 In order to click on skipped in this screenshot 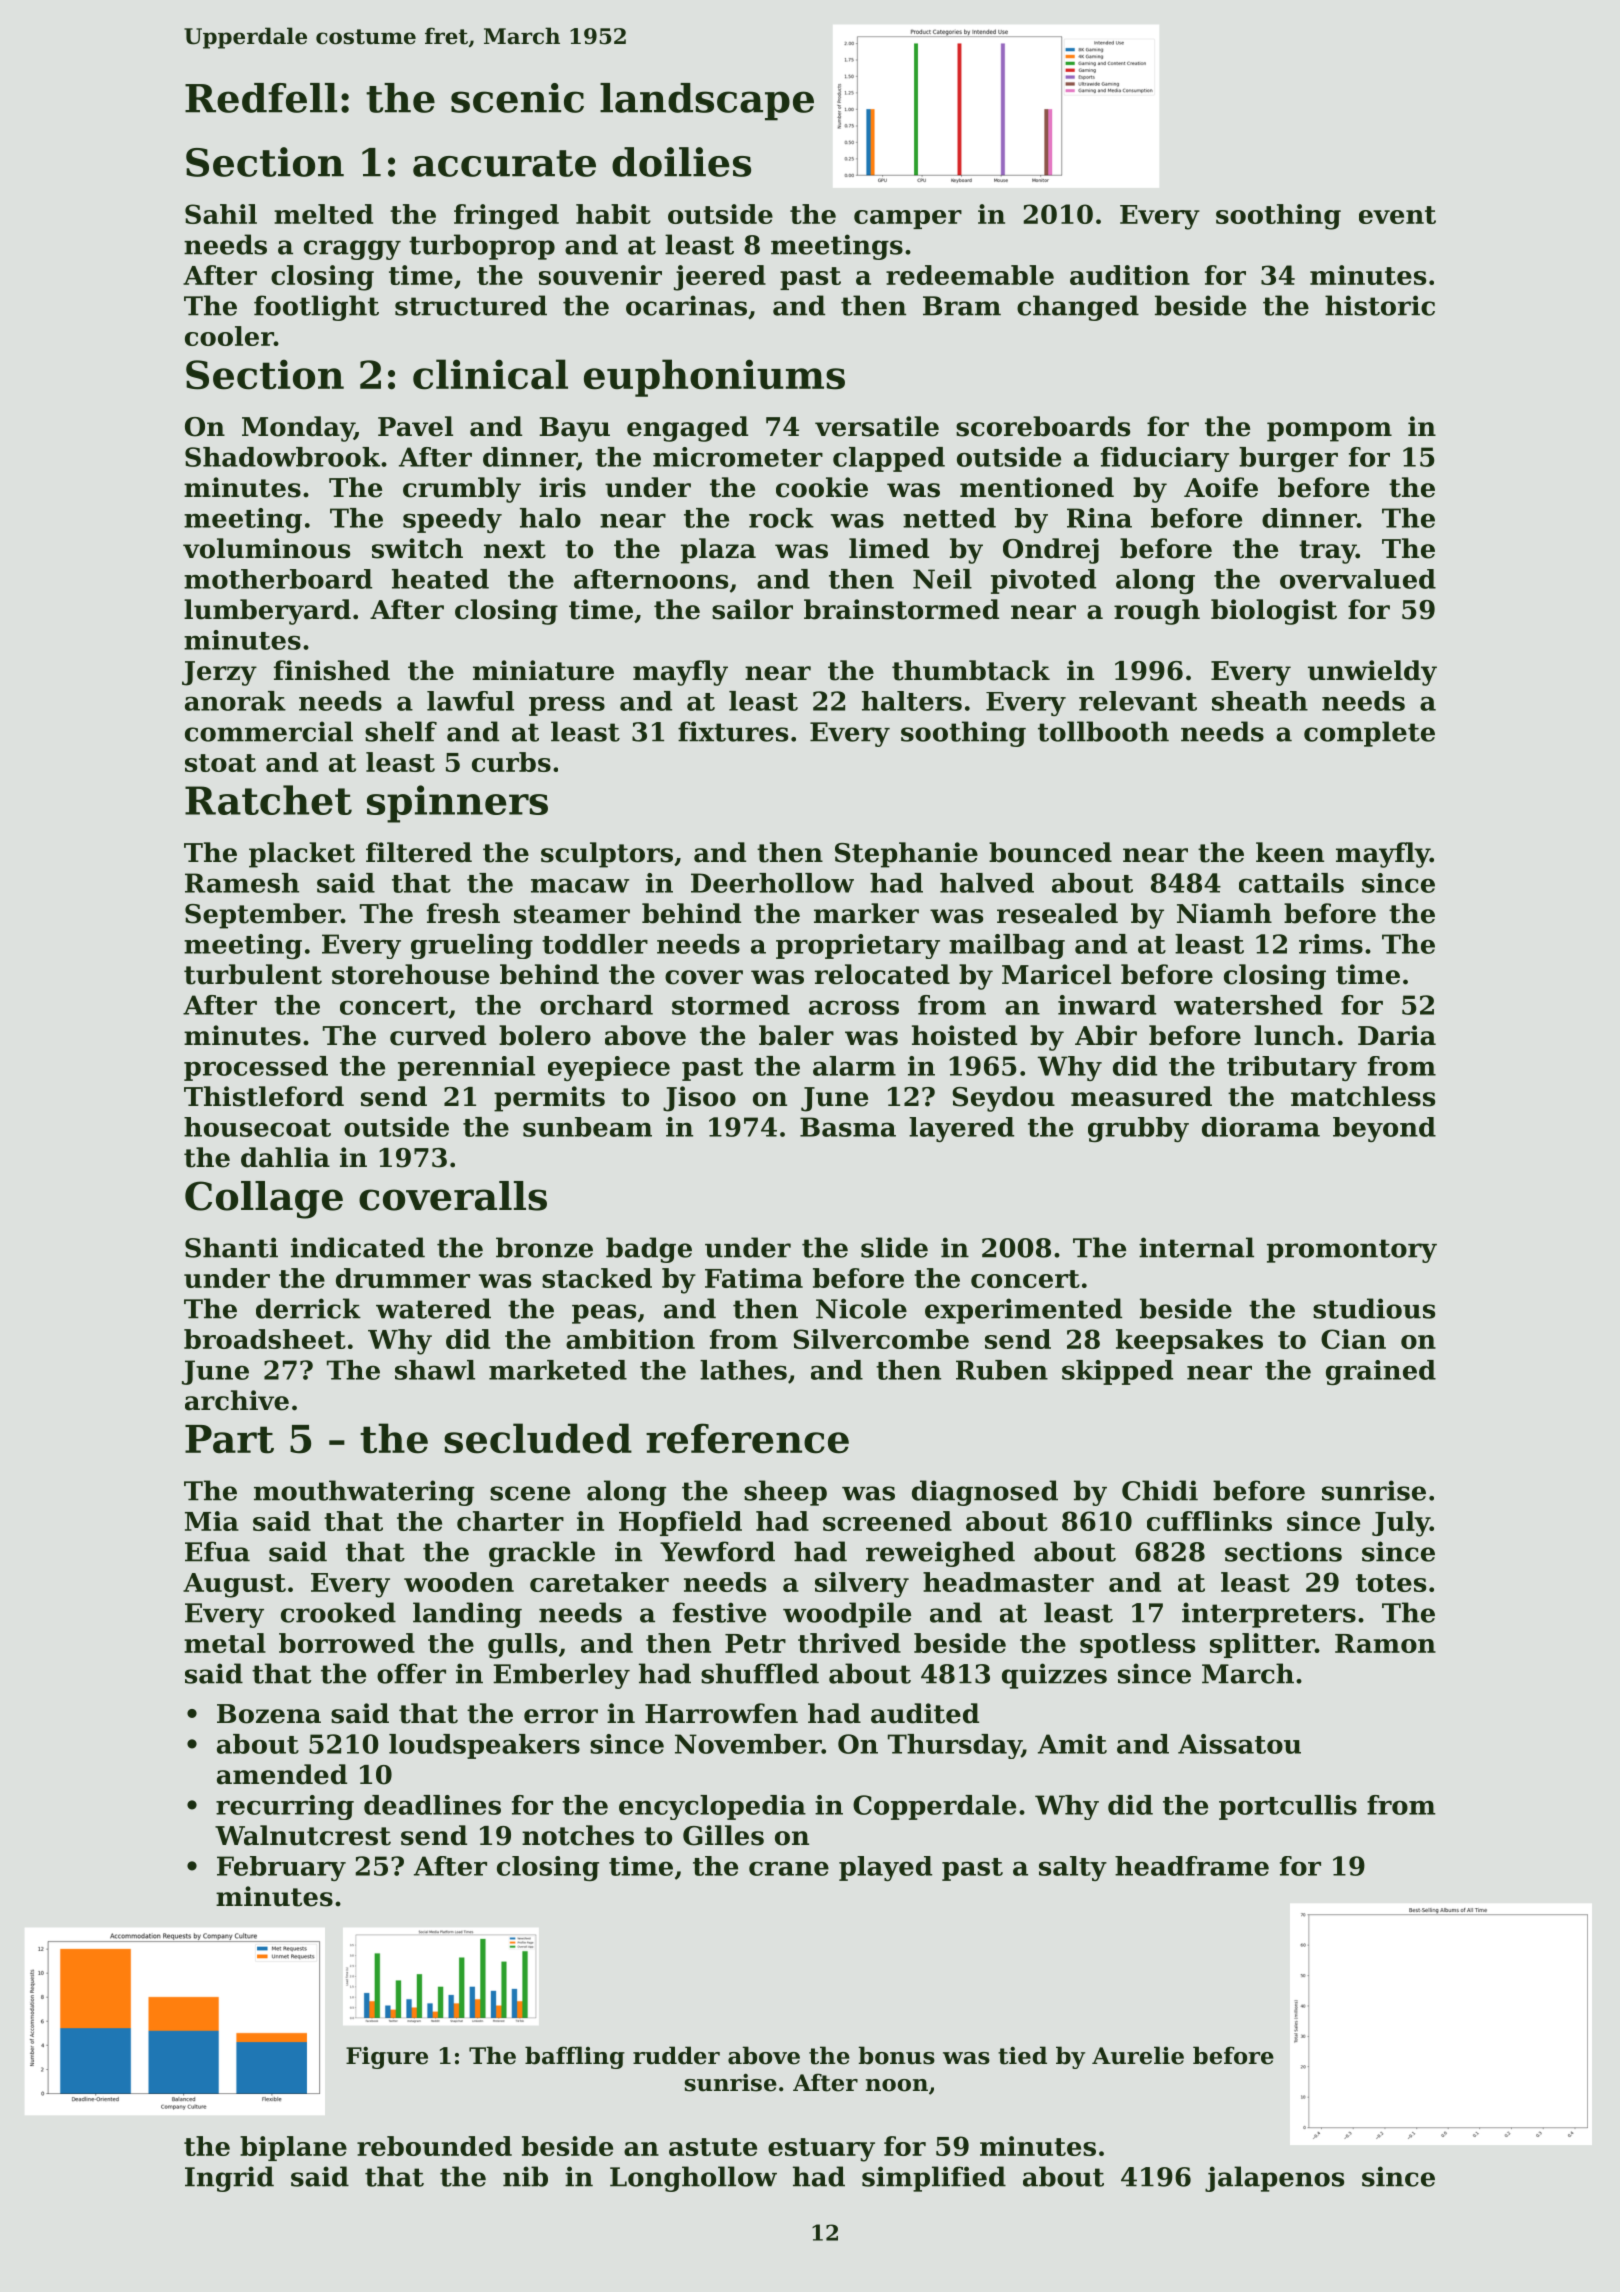, I will do `click(1117, 1372)`.
